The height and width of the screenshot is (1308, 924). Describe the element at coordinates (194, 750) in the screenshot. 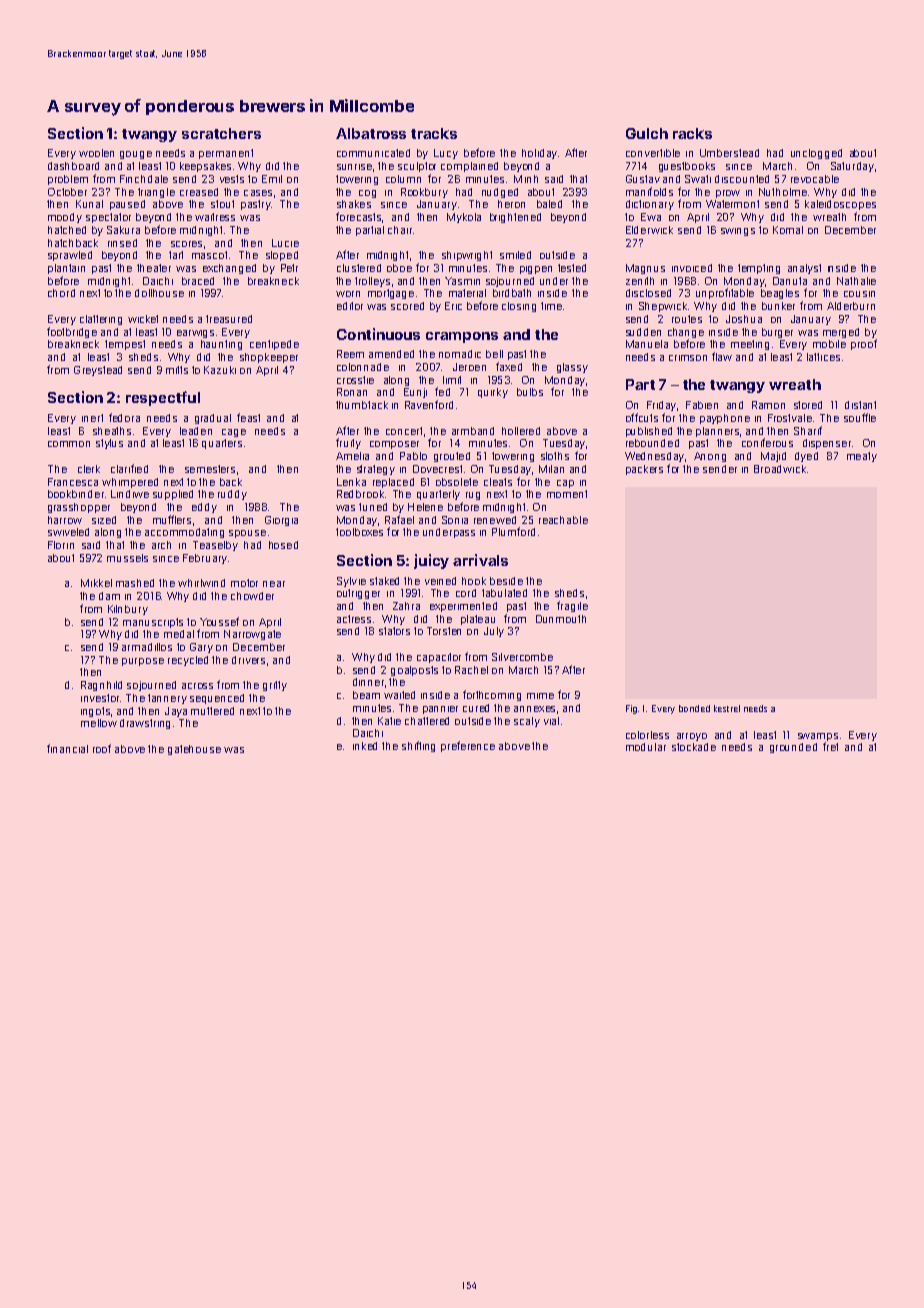

I see `gatehouse` at that location.
